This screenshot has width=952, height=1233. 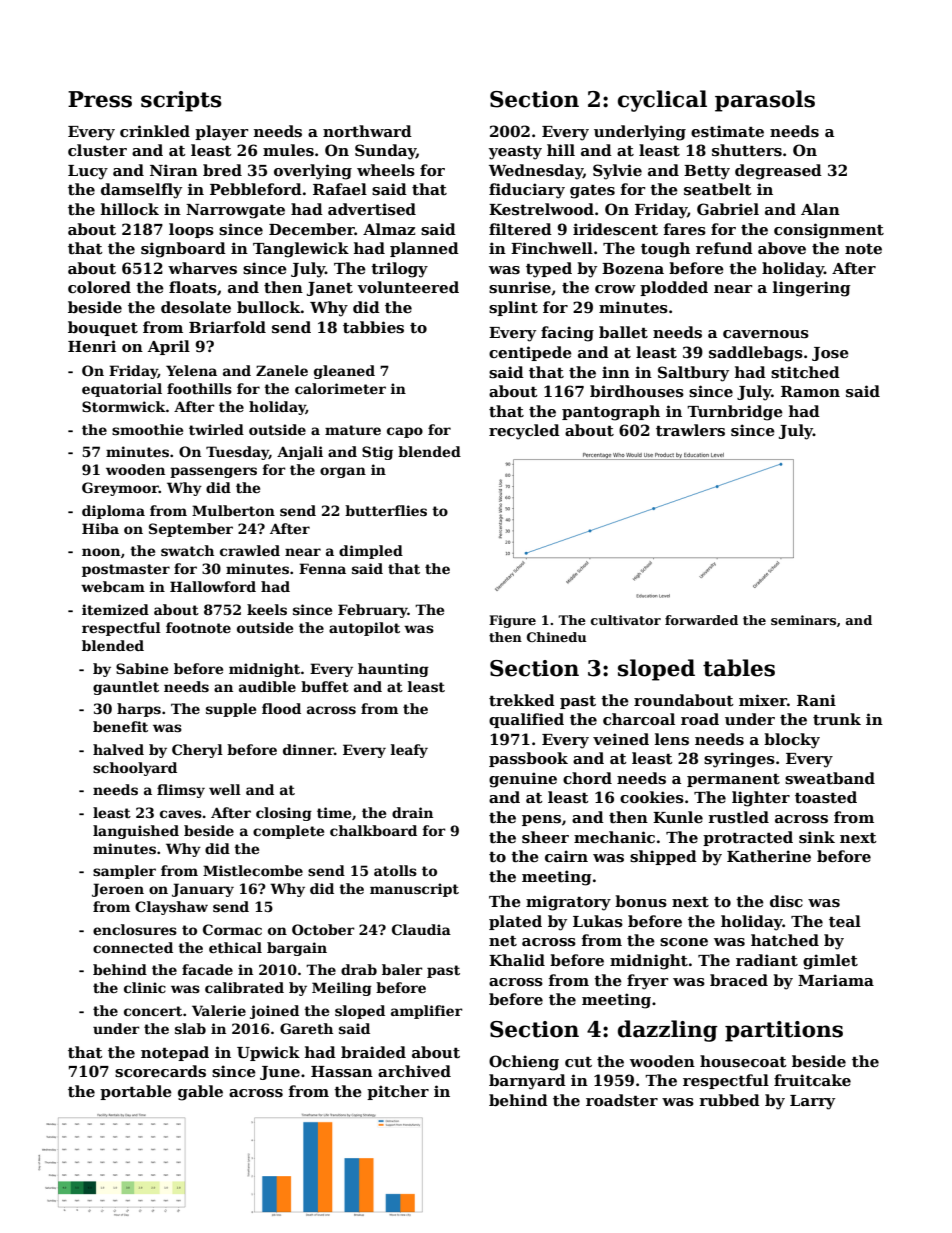 I want to click on trunk, so click(x=837, y=719).
